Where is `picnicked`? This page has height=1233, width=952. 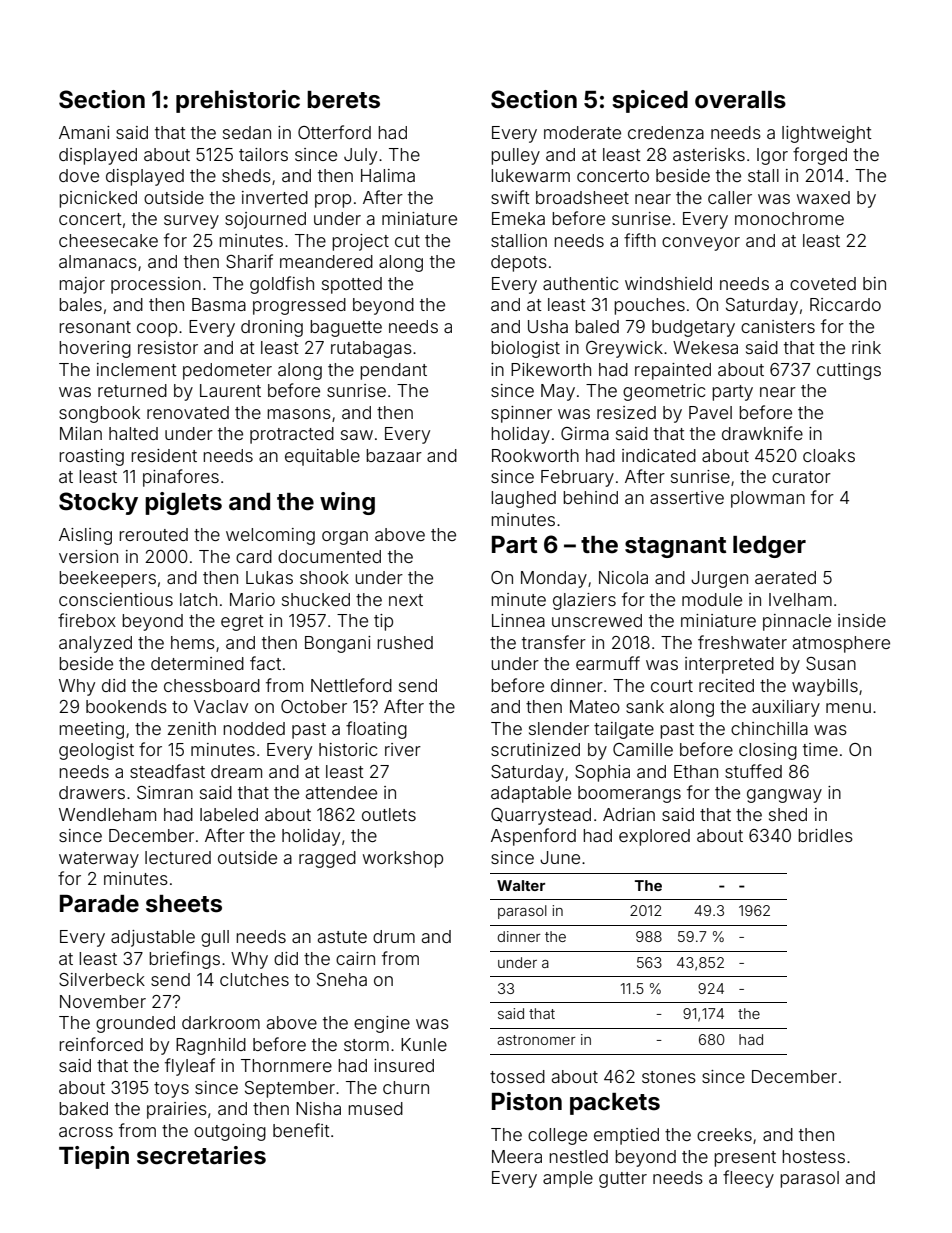 picnicked is located at coordinates (98, 199).
